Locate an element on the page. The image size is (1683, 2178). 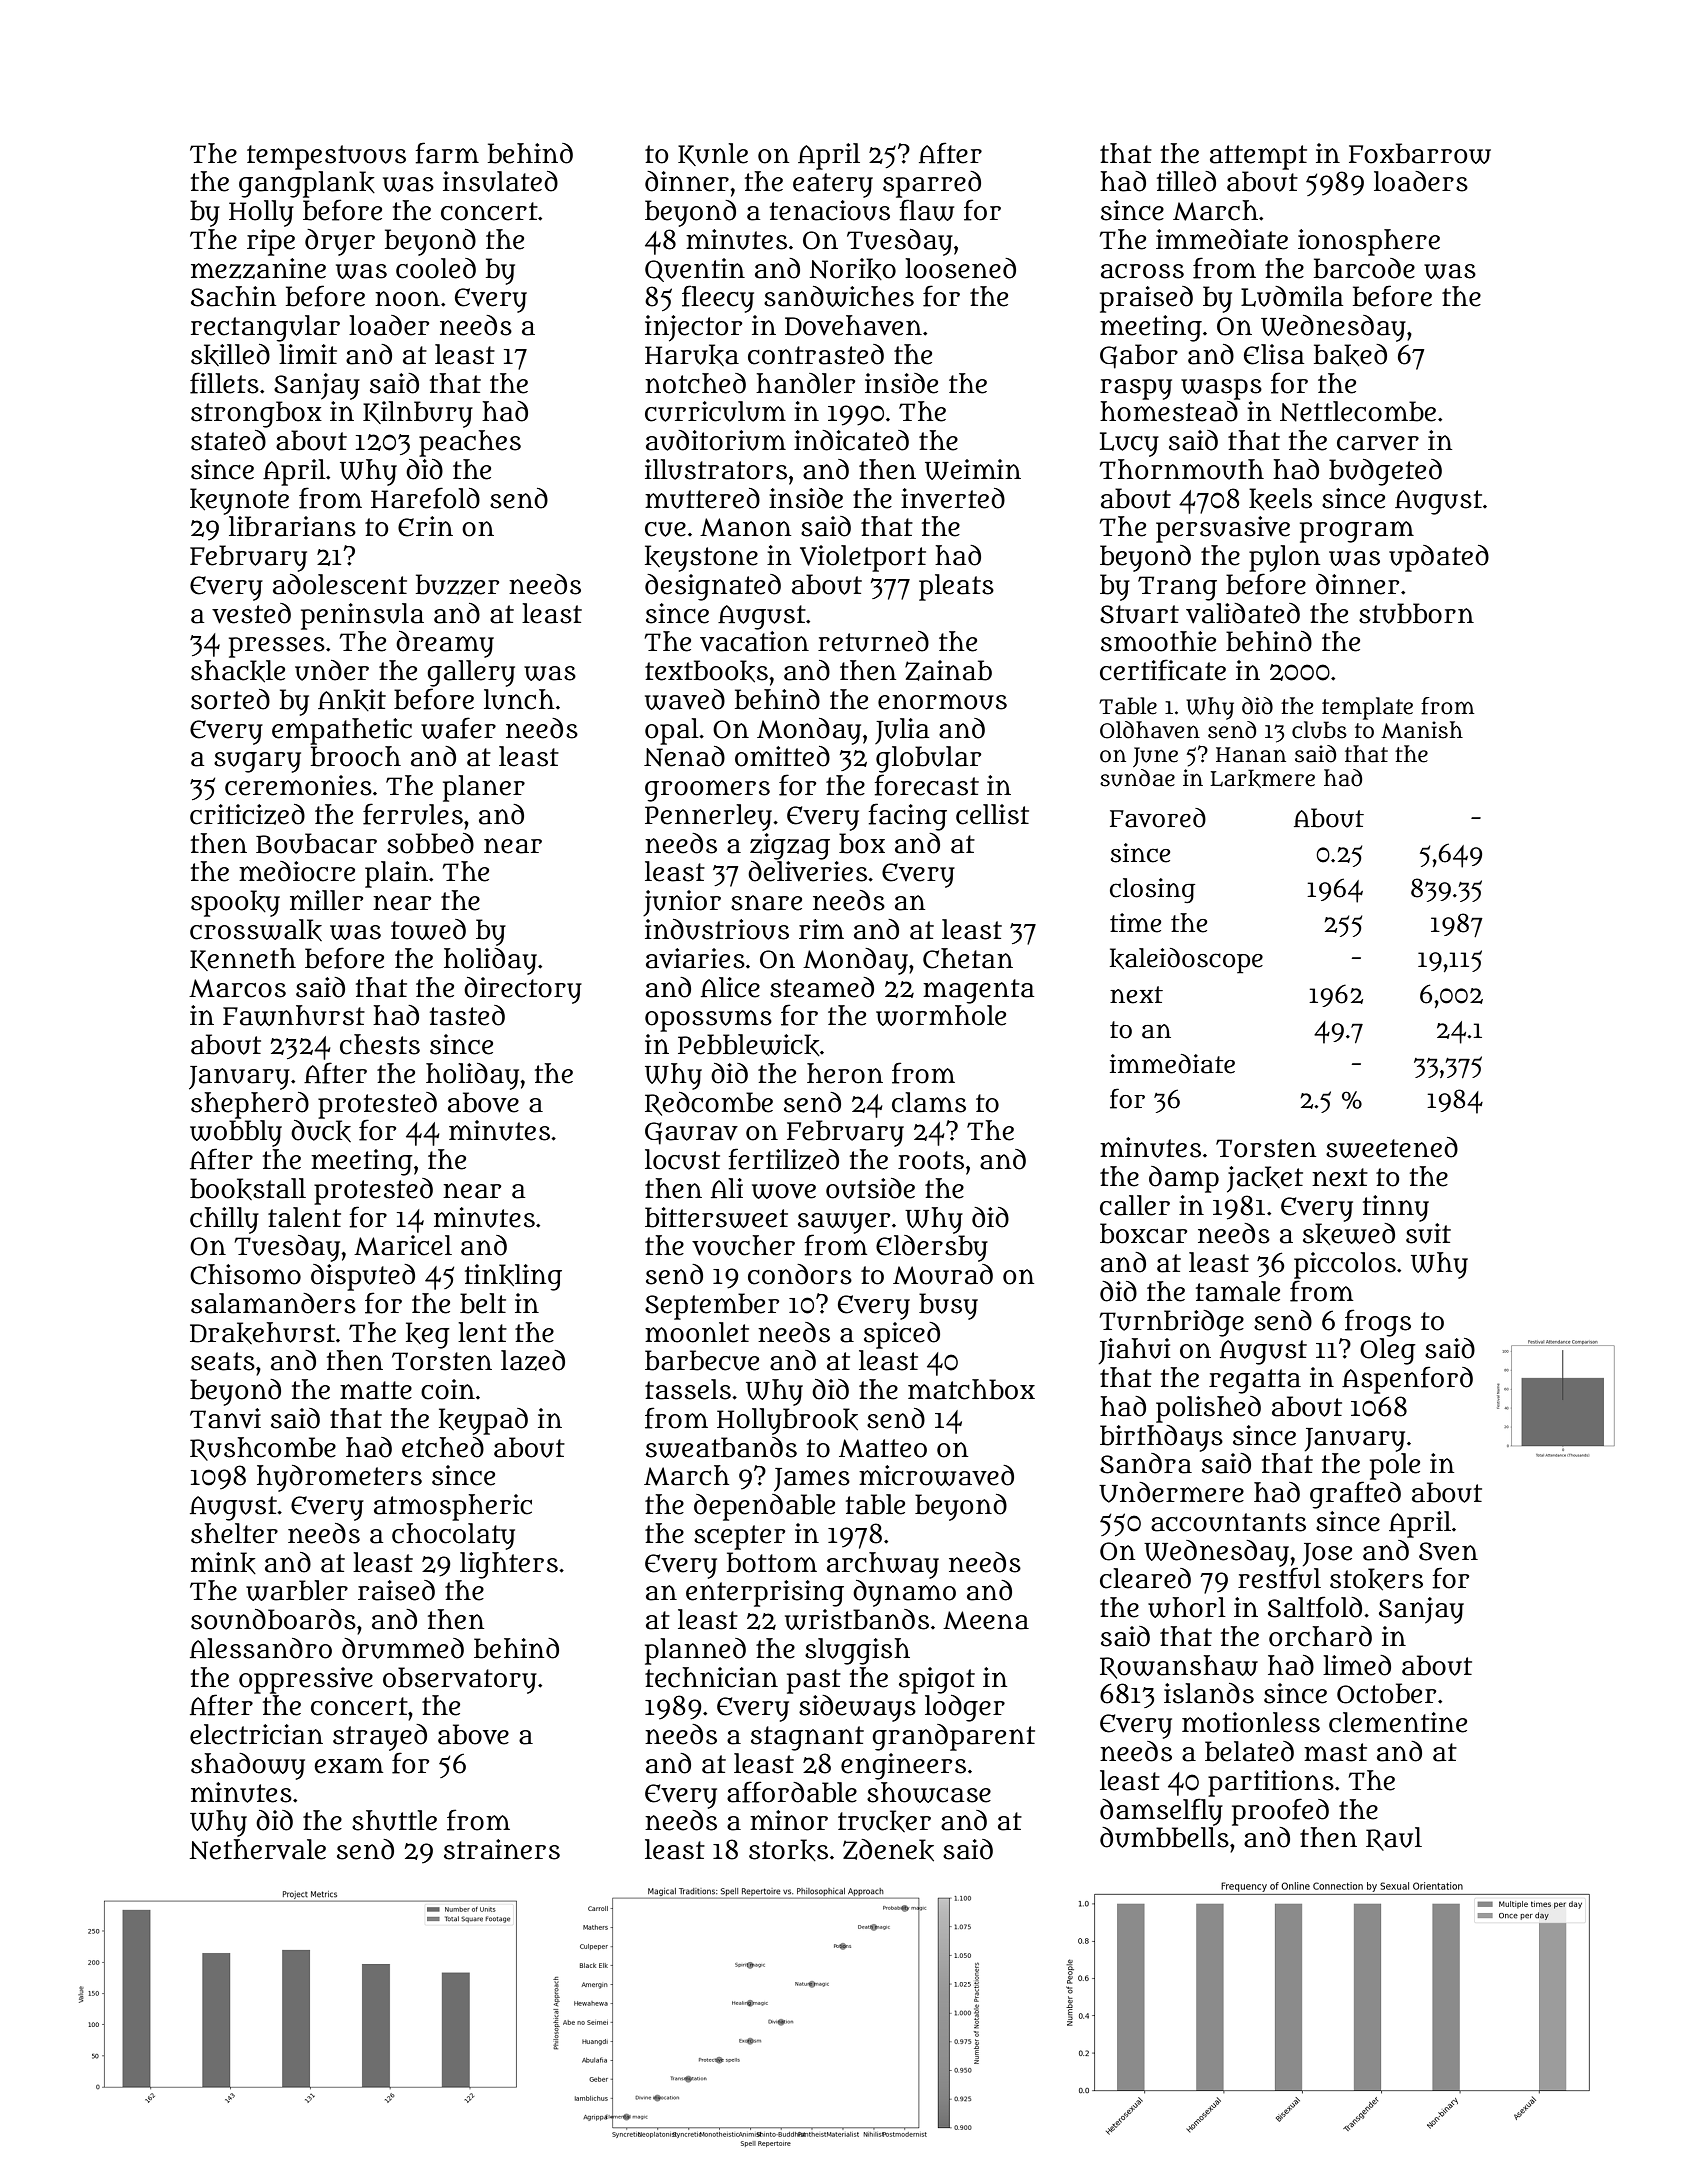
baked is located at coordinates (1350, 355).
